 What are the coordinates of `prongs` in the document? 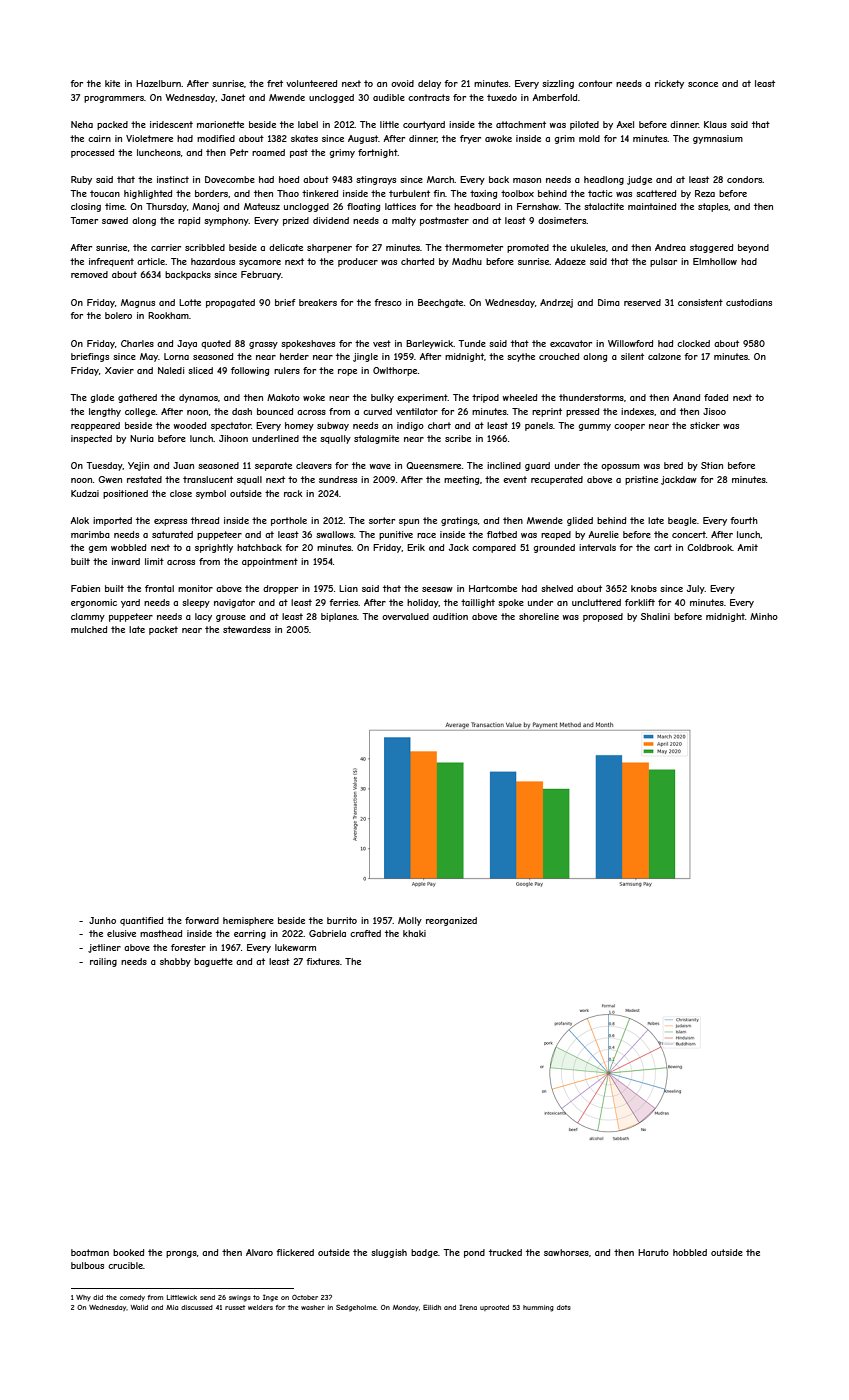 It's located at (181, 1254).
